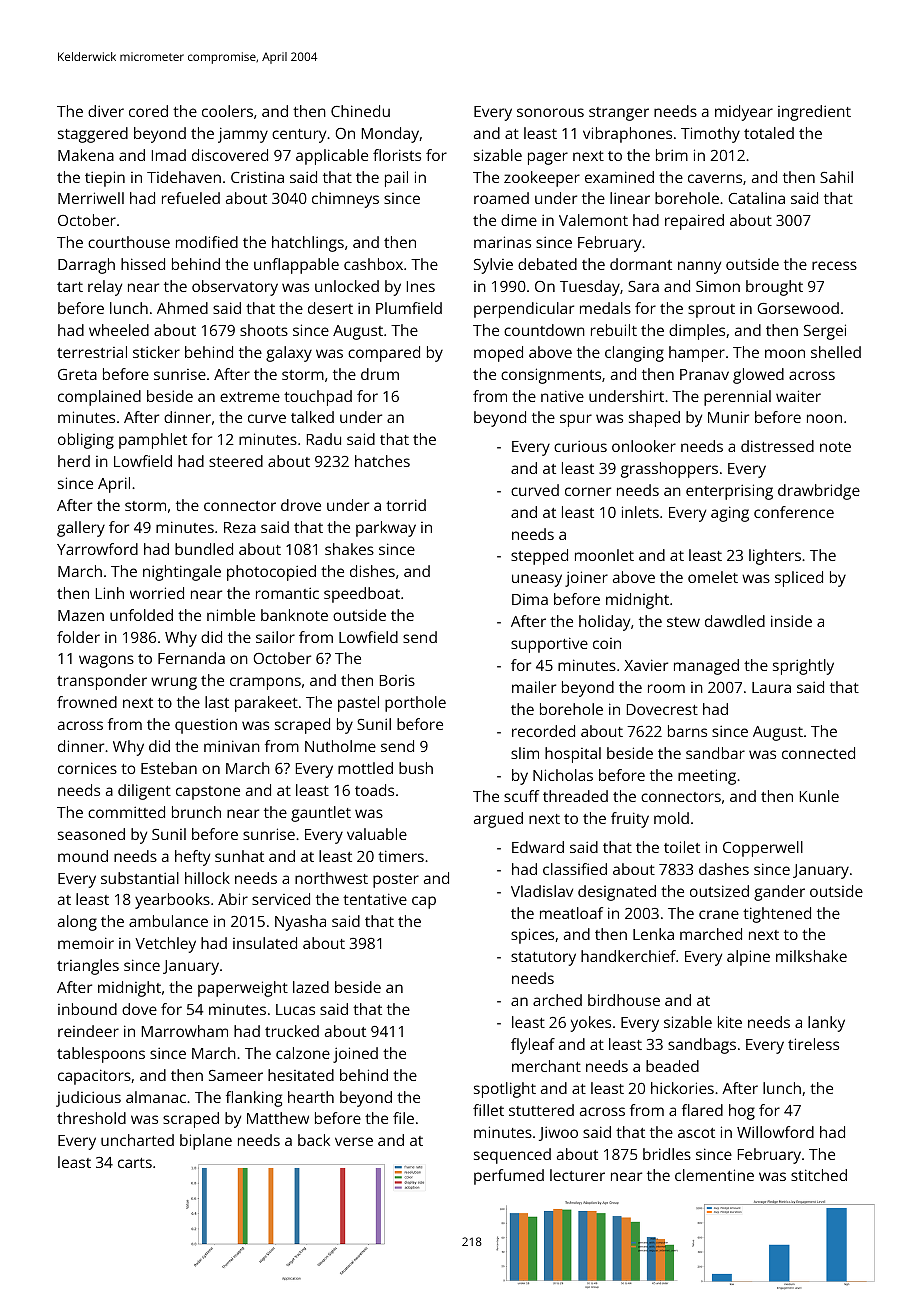  I want to click on supportive, so click(549, 645).
